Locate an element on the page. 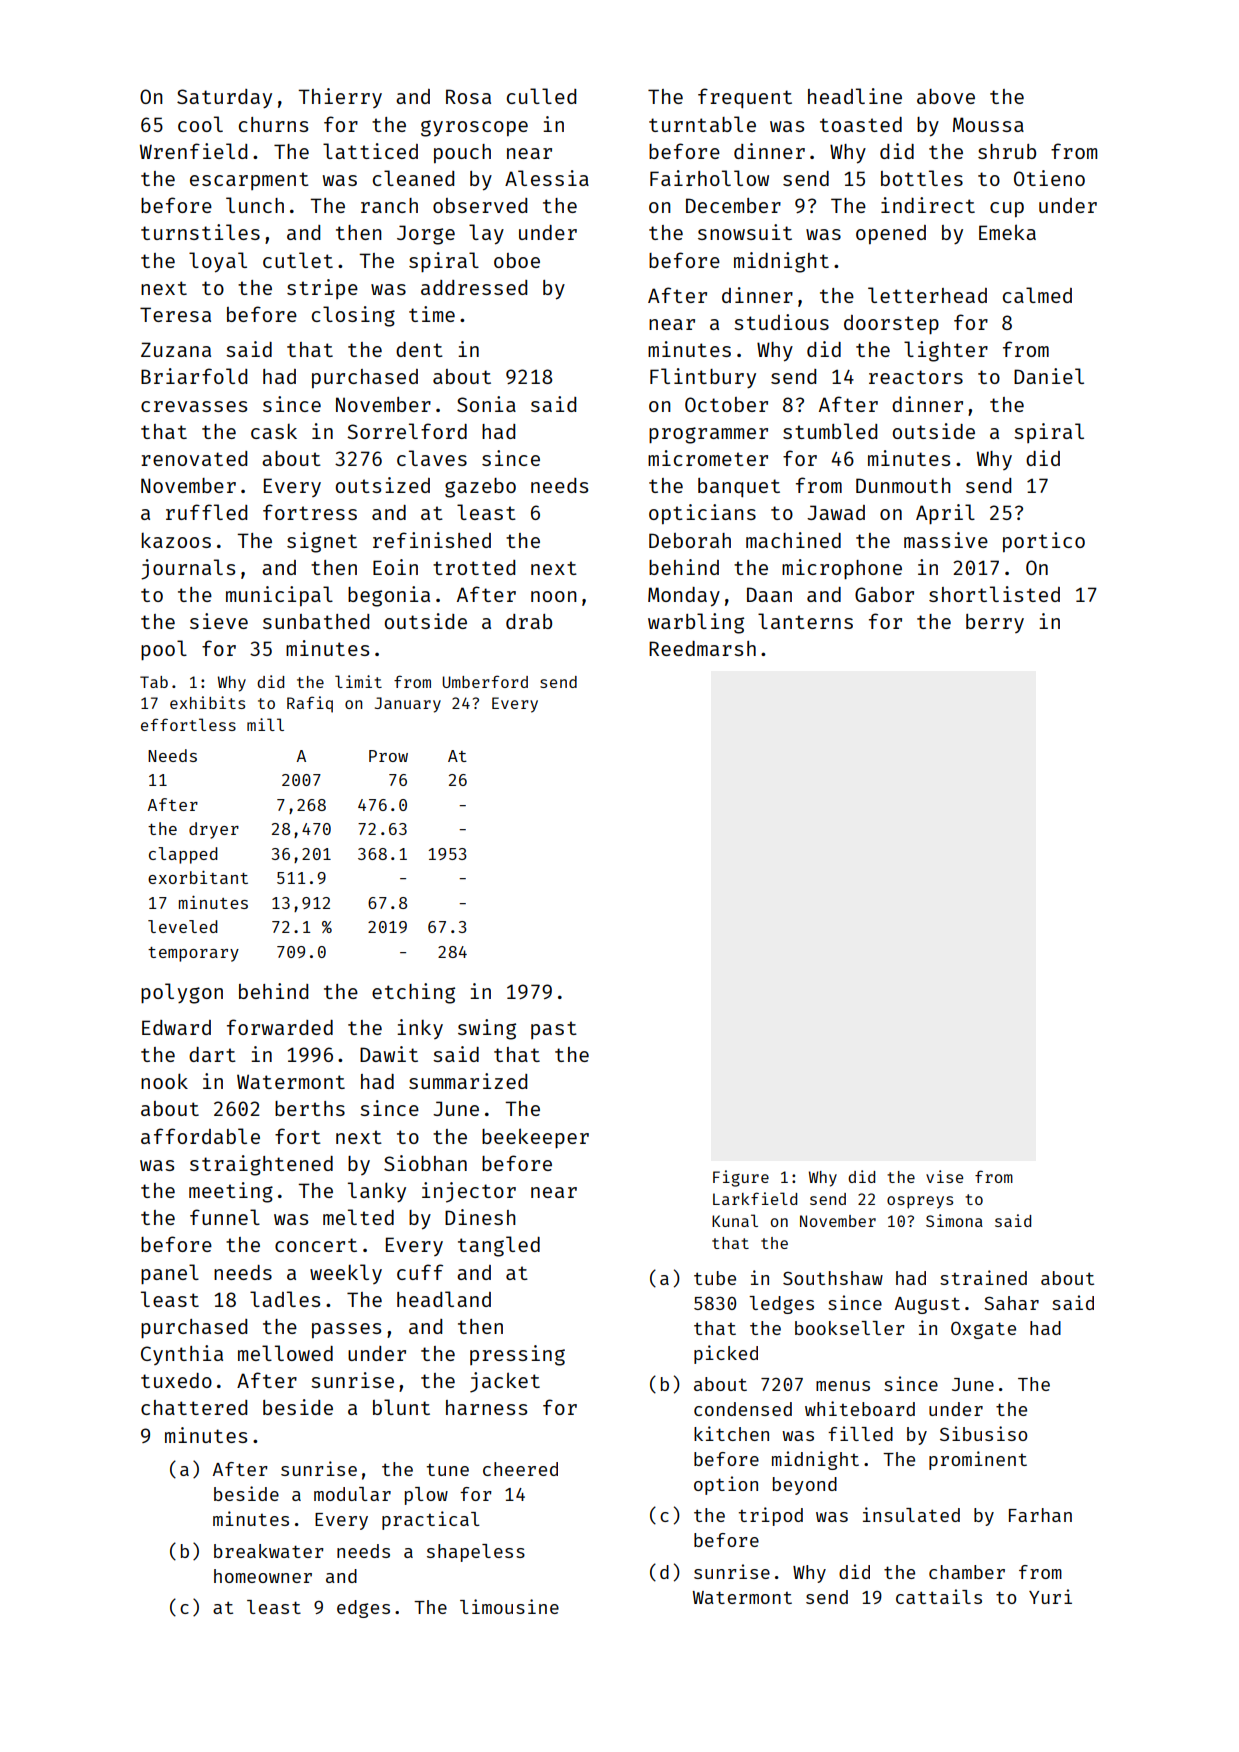  berry is located at coordinates (995, 623).
